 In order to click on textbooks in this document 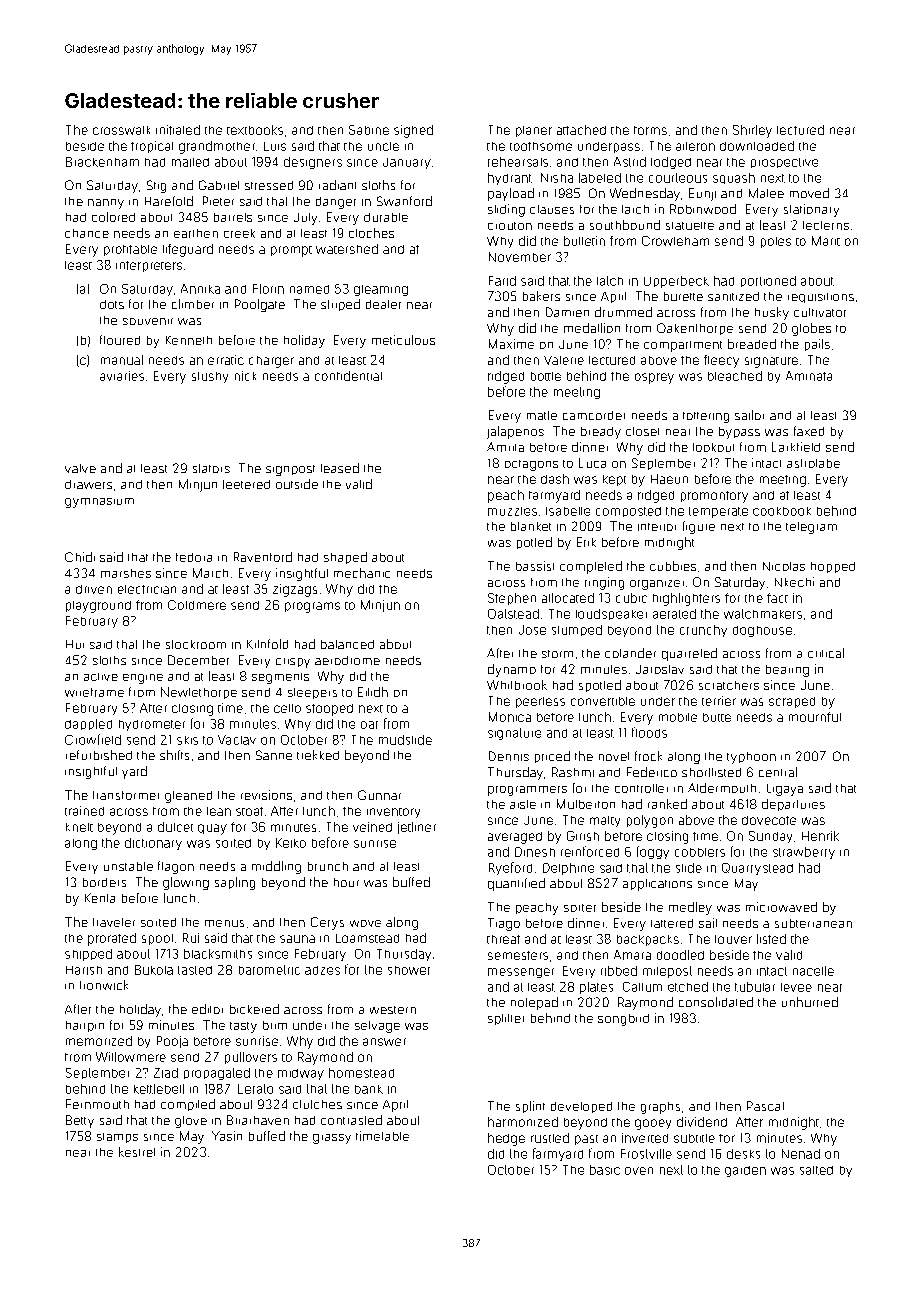, I will do `click(255, 130)`.
